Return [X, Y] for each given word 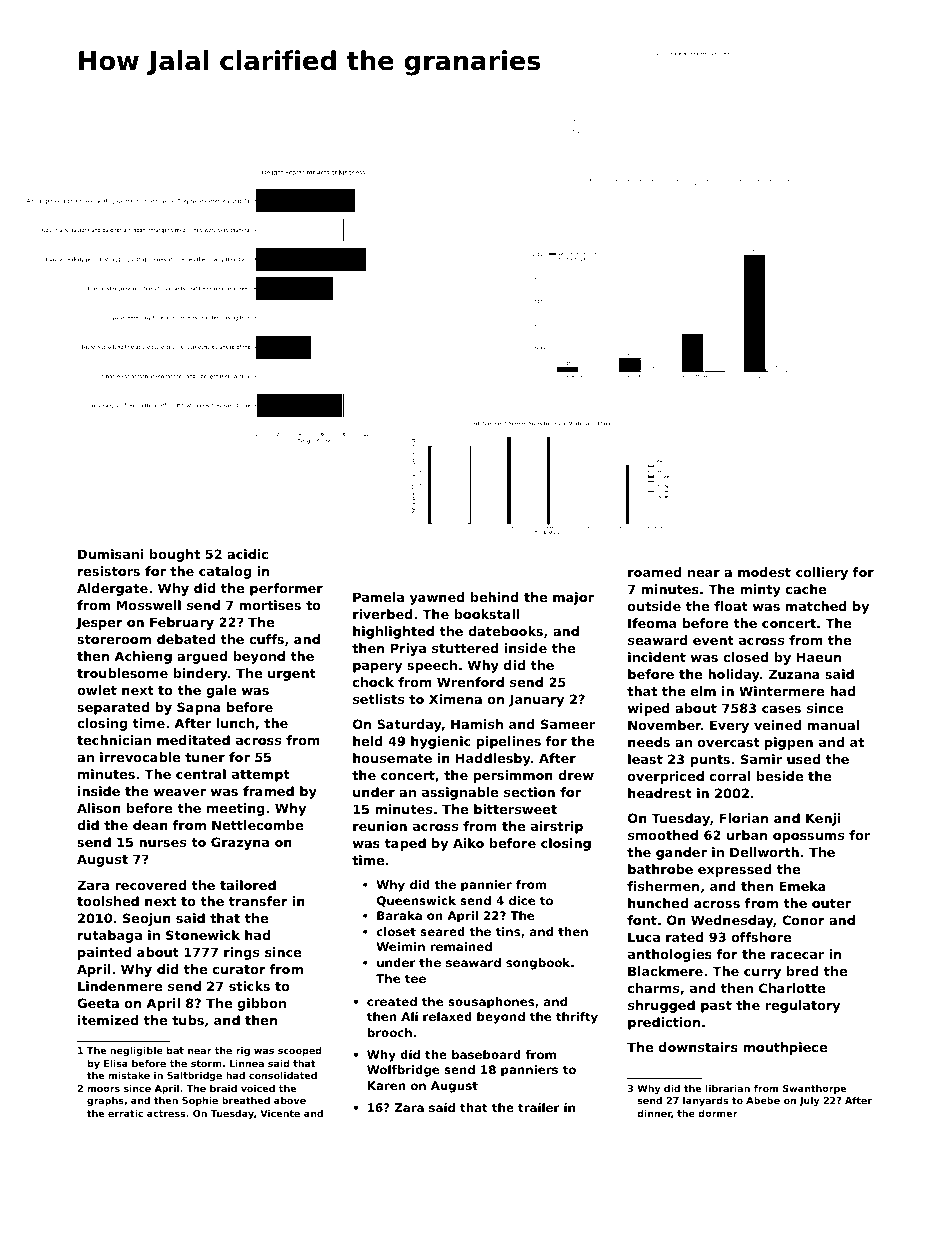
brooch [389, 1032]
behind [495, 597]
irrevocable [140, 757]
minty [760, 590]
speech [432, 666]
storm [206, 1063]
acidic [247, 554]
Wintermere [782, 691]
